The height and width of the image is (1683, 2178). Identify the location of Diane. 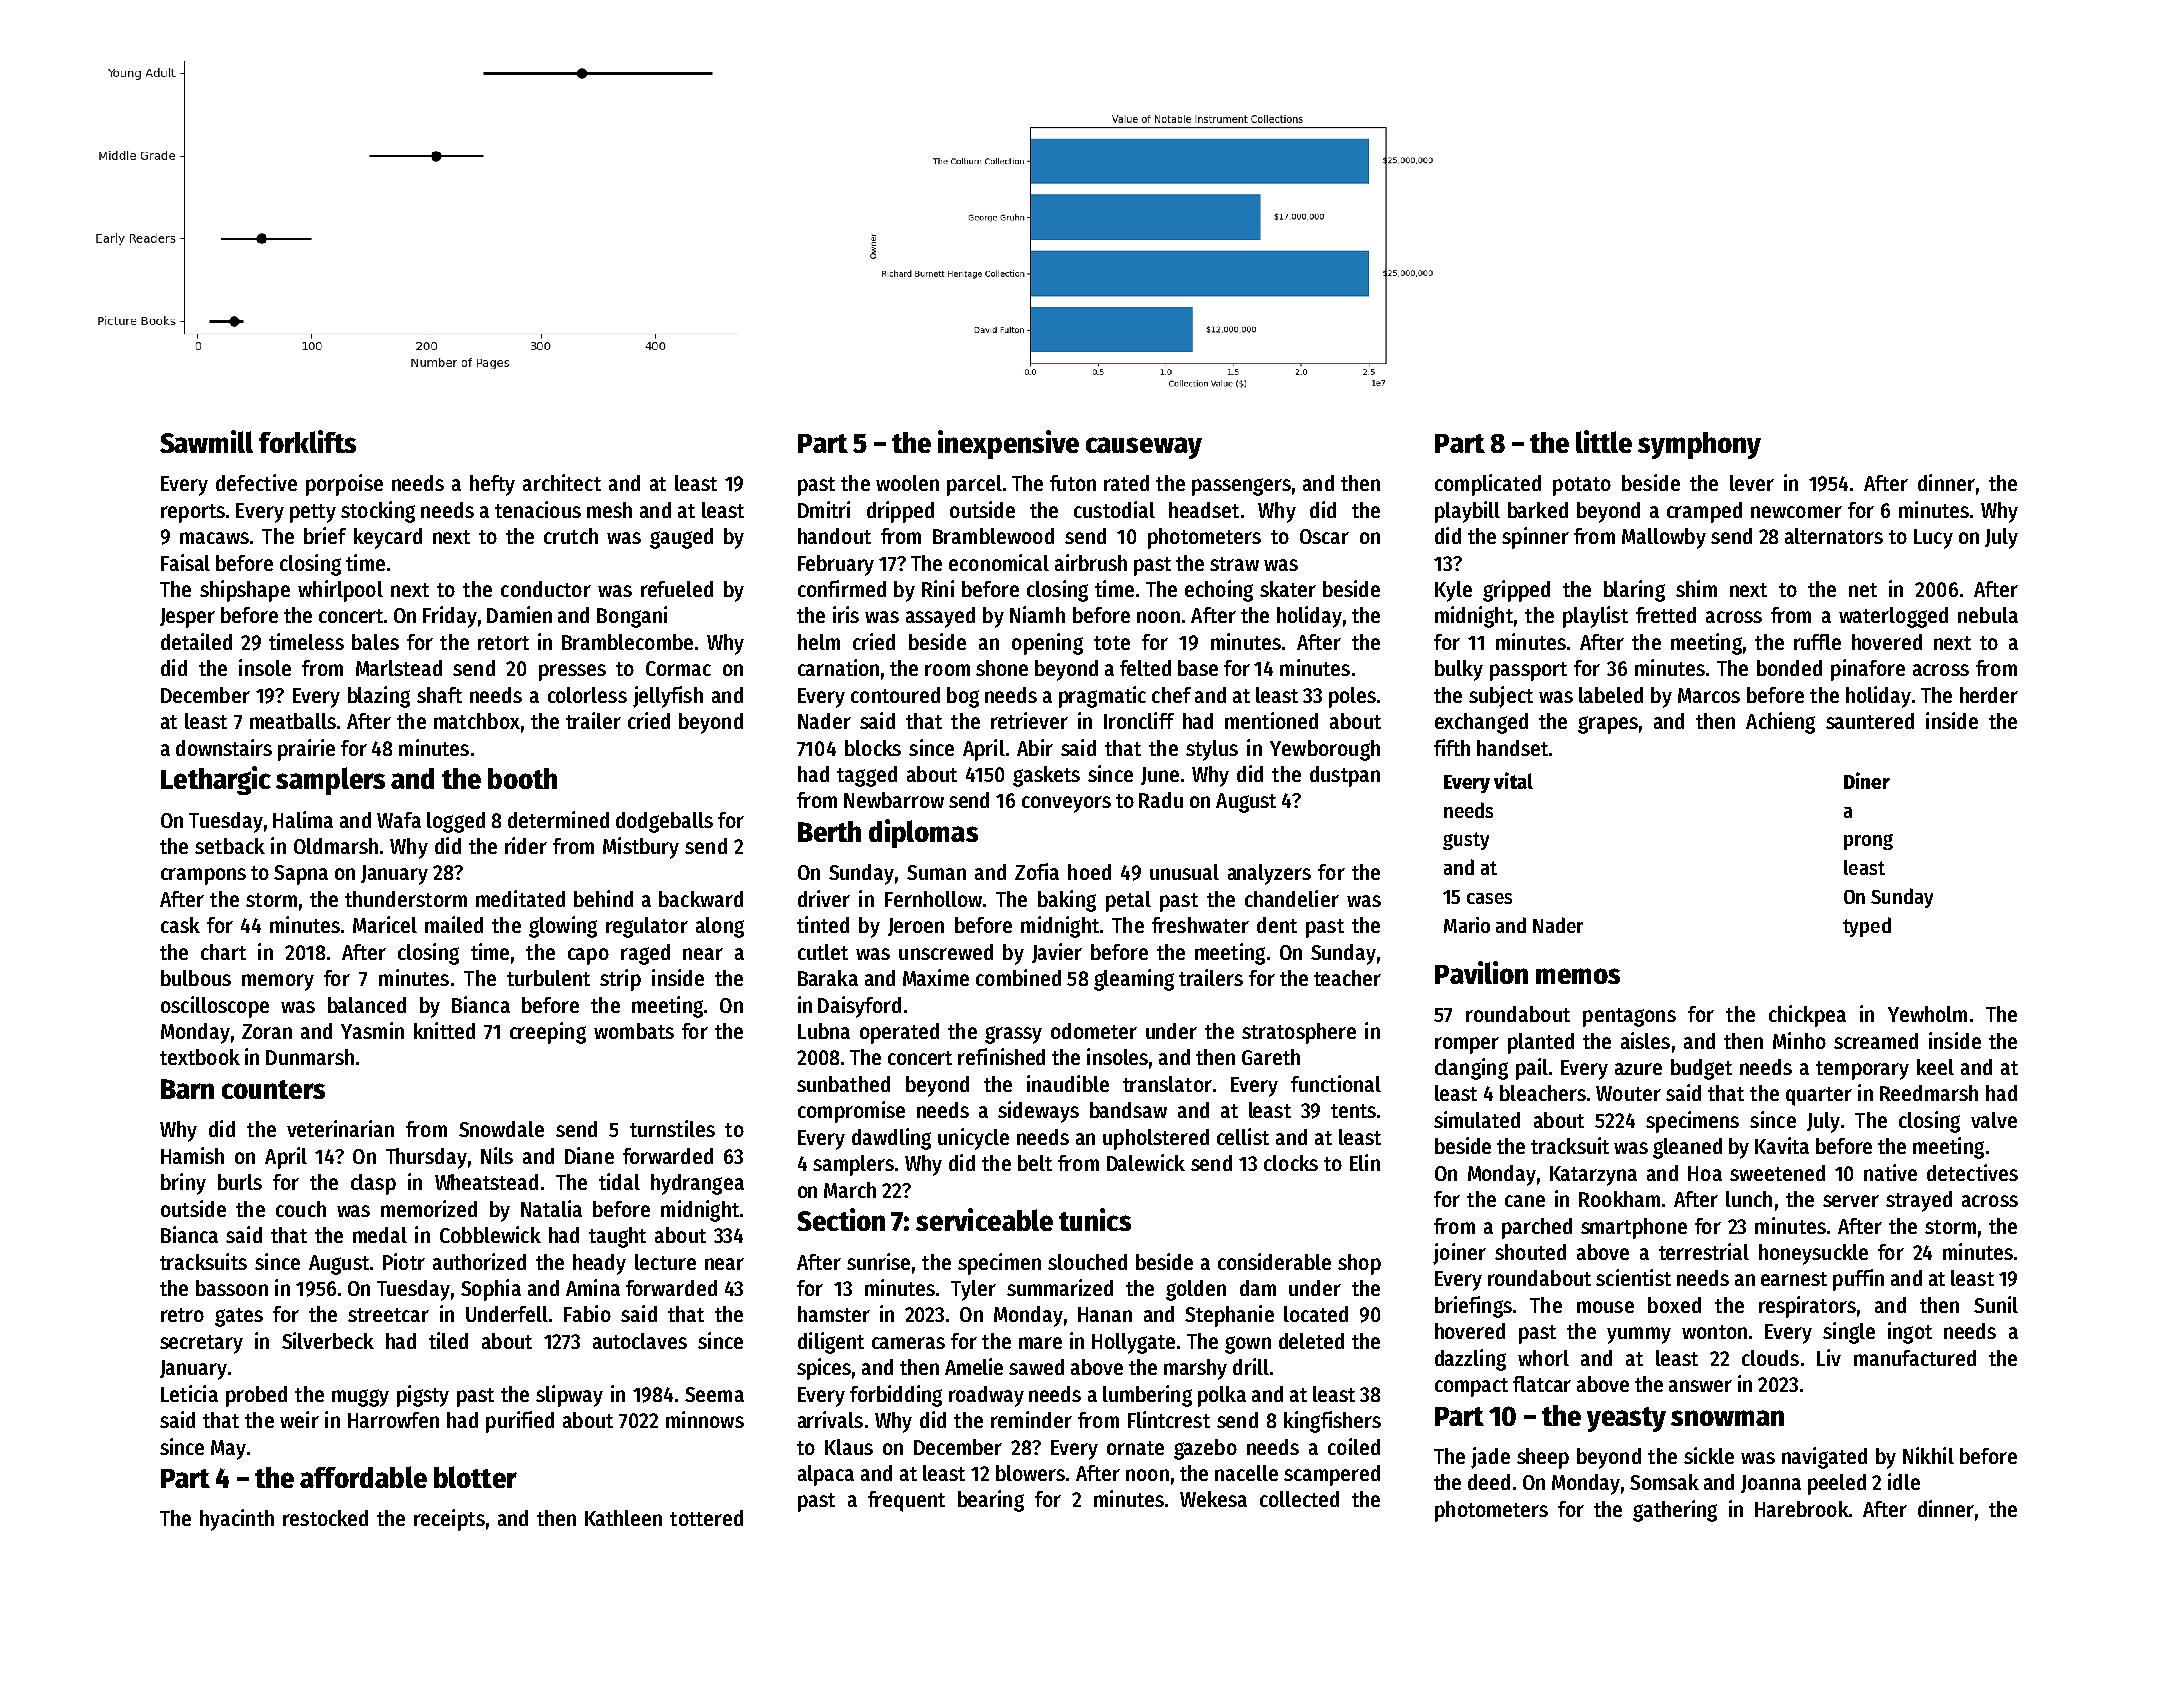
(589, 1155).
